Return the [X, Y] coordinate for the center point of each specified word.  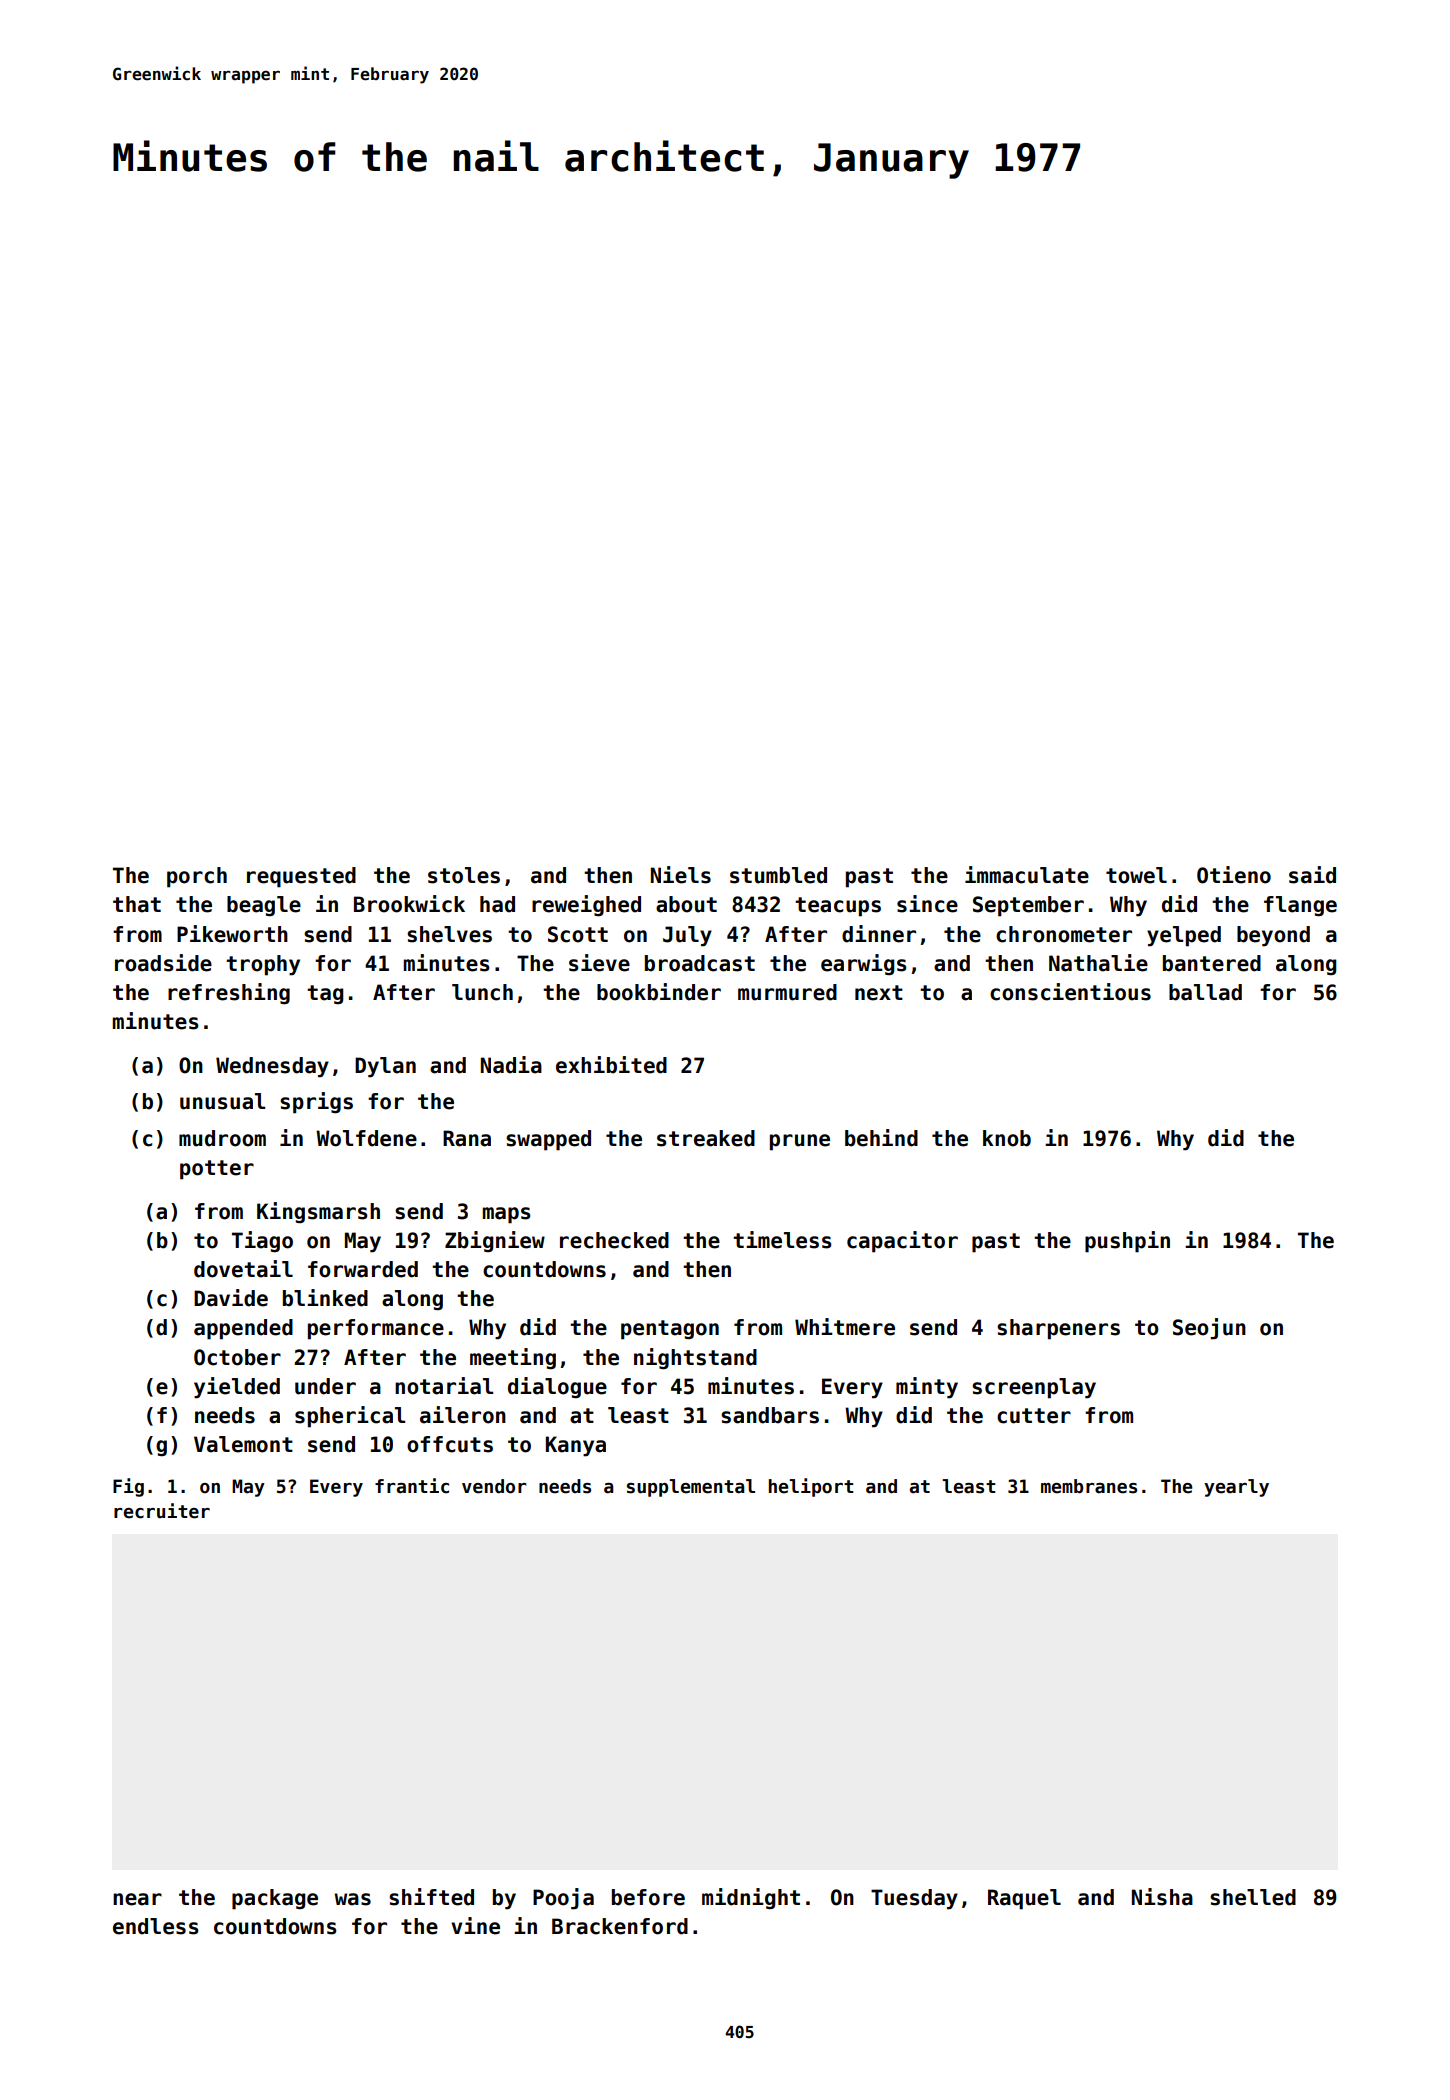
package [275, 1899]
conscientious [1070, 992]
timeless [782, 1240]
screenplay [1034, 1388]
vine [475, 1926]
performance [376, 1329]
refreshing [229, 993]
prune [800, 1142]
